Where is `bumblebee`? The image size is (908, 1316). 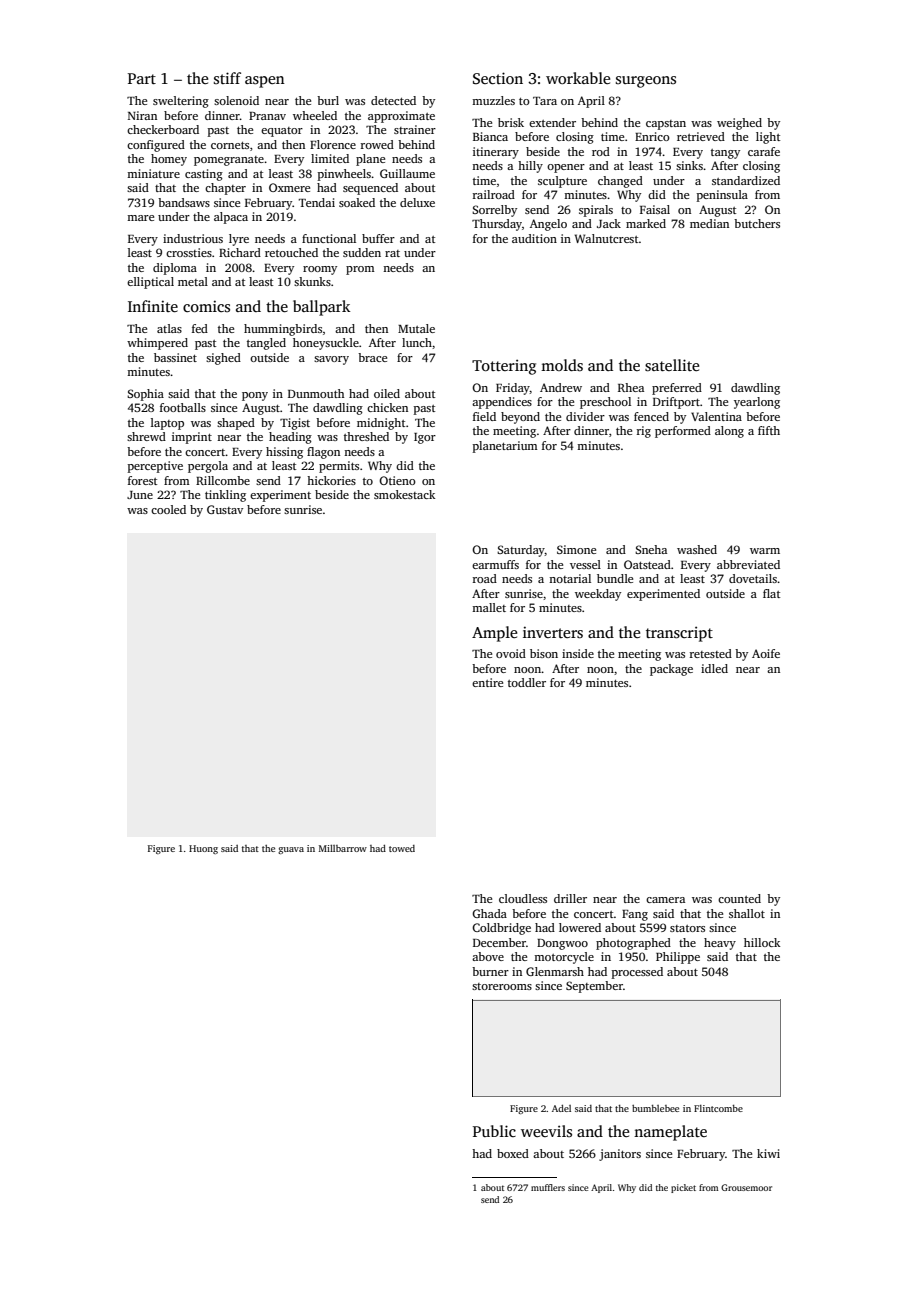
bumblebee is located at coordinates (655, 1108).
